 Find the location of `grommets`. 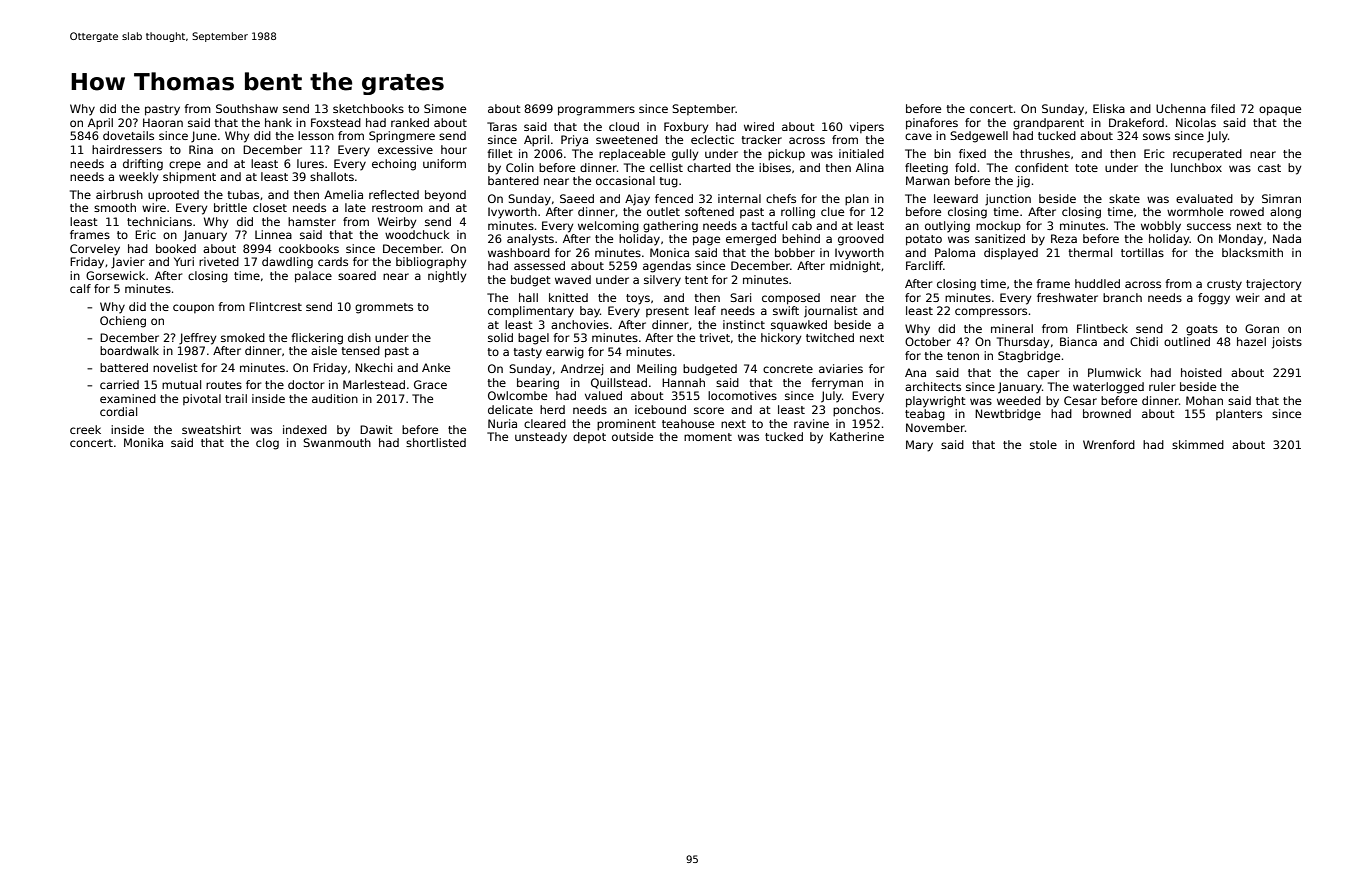

grommets is located at coordinates (384, 308).
